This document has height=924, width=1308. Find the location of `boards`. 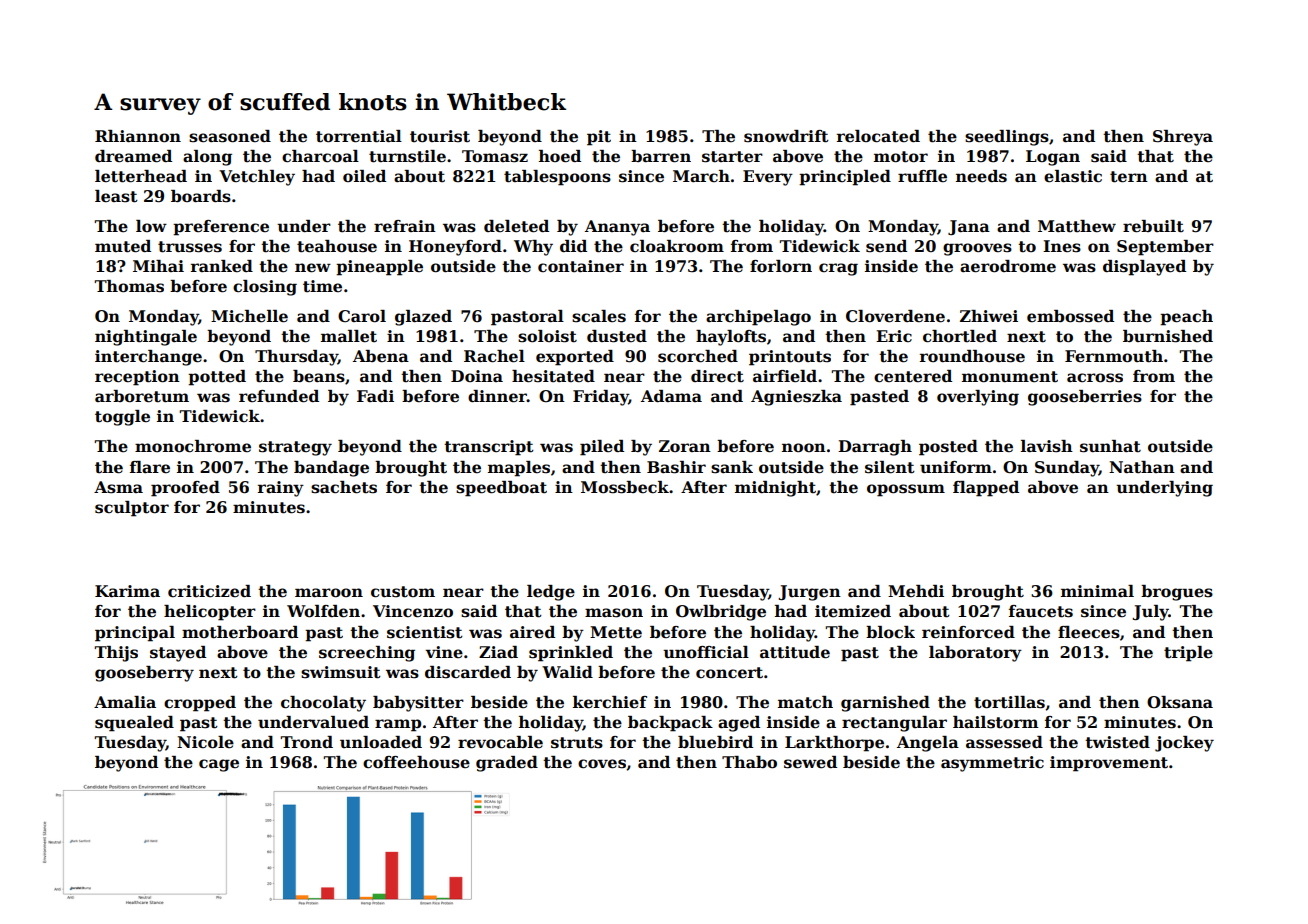

boards is located at coordinates (201, 196).
